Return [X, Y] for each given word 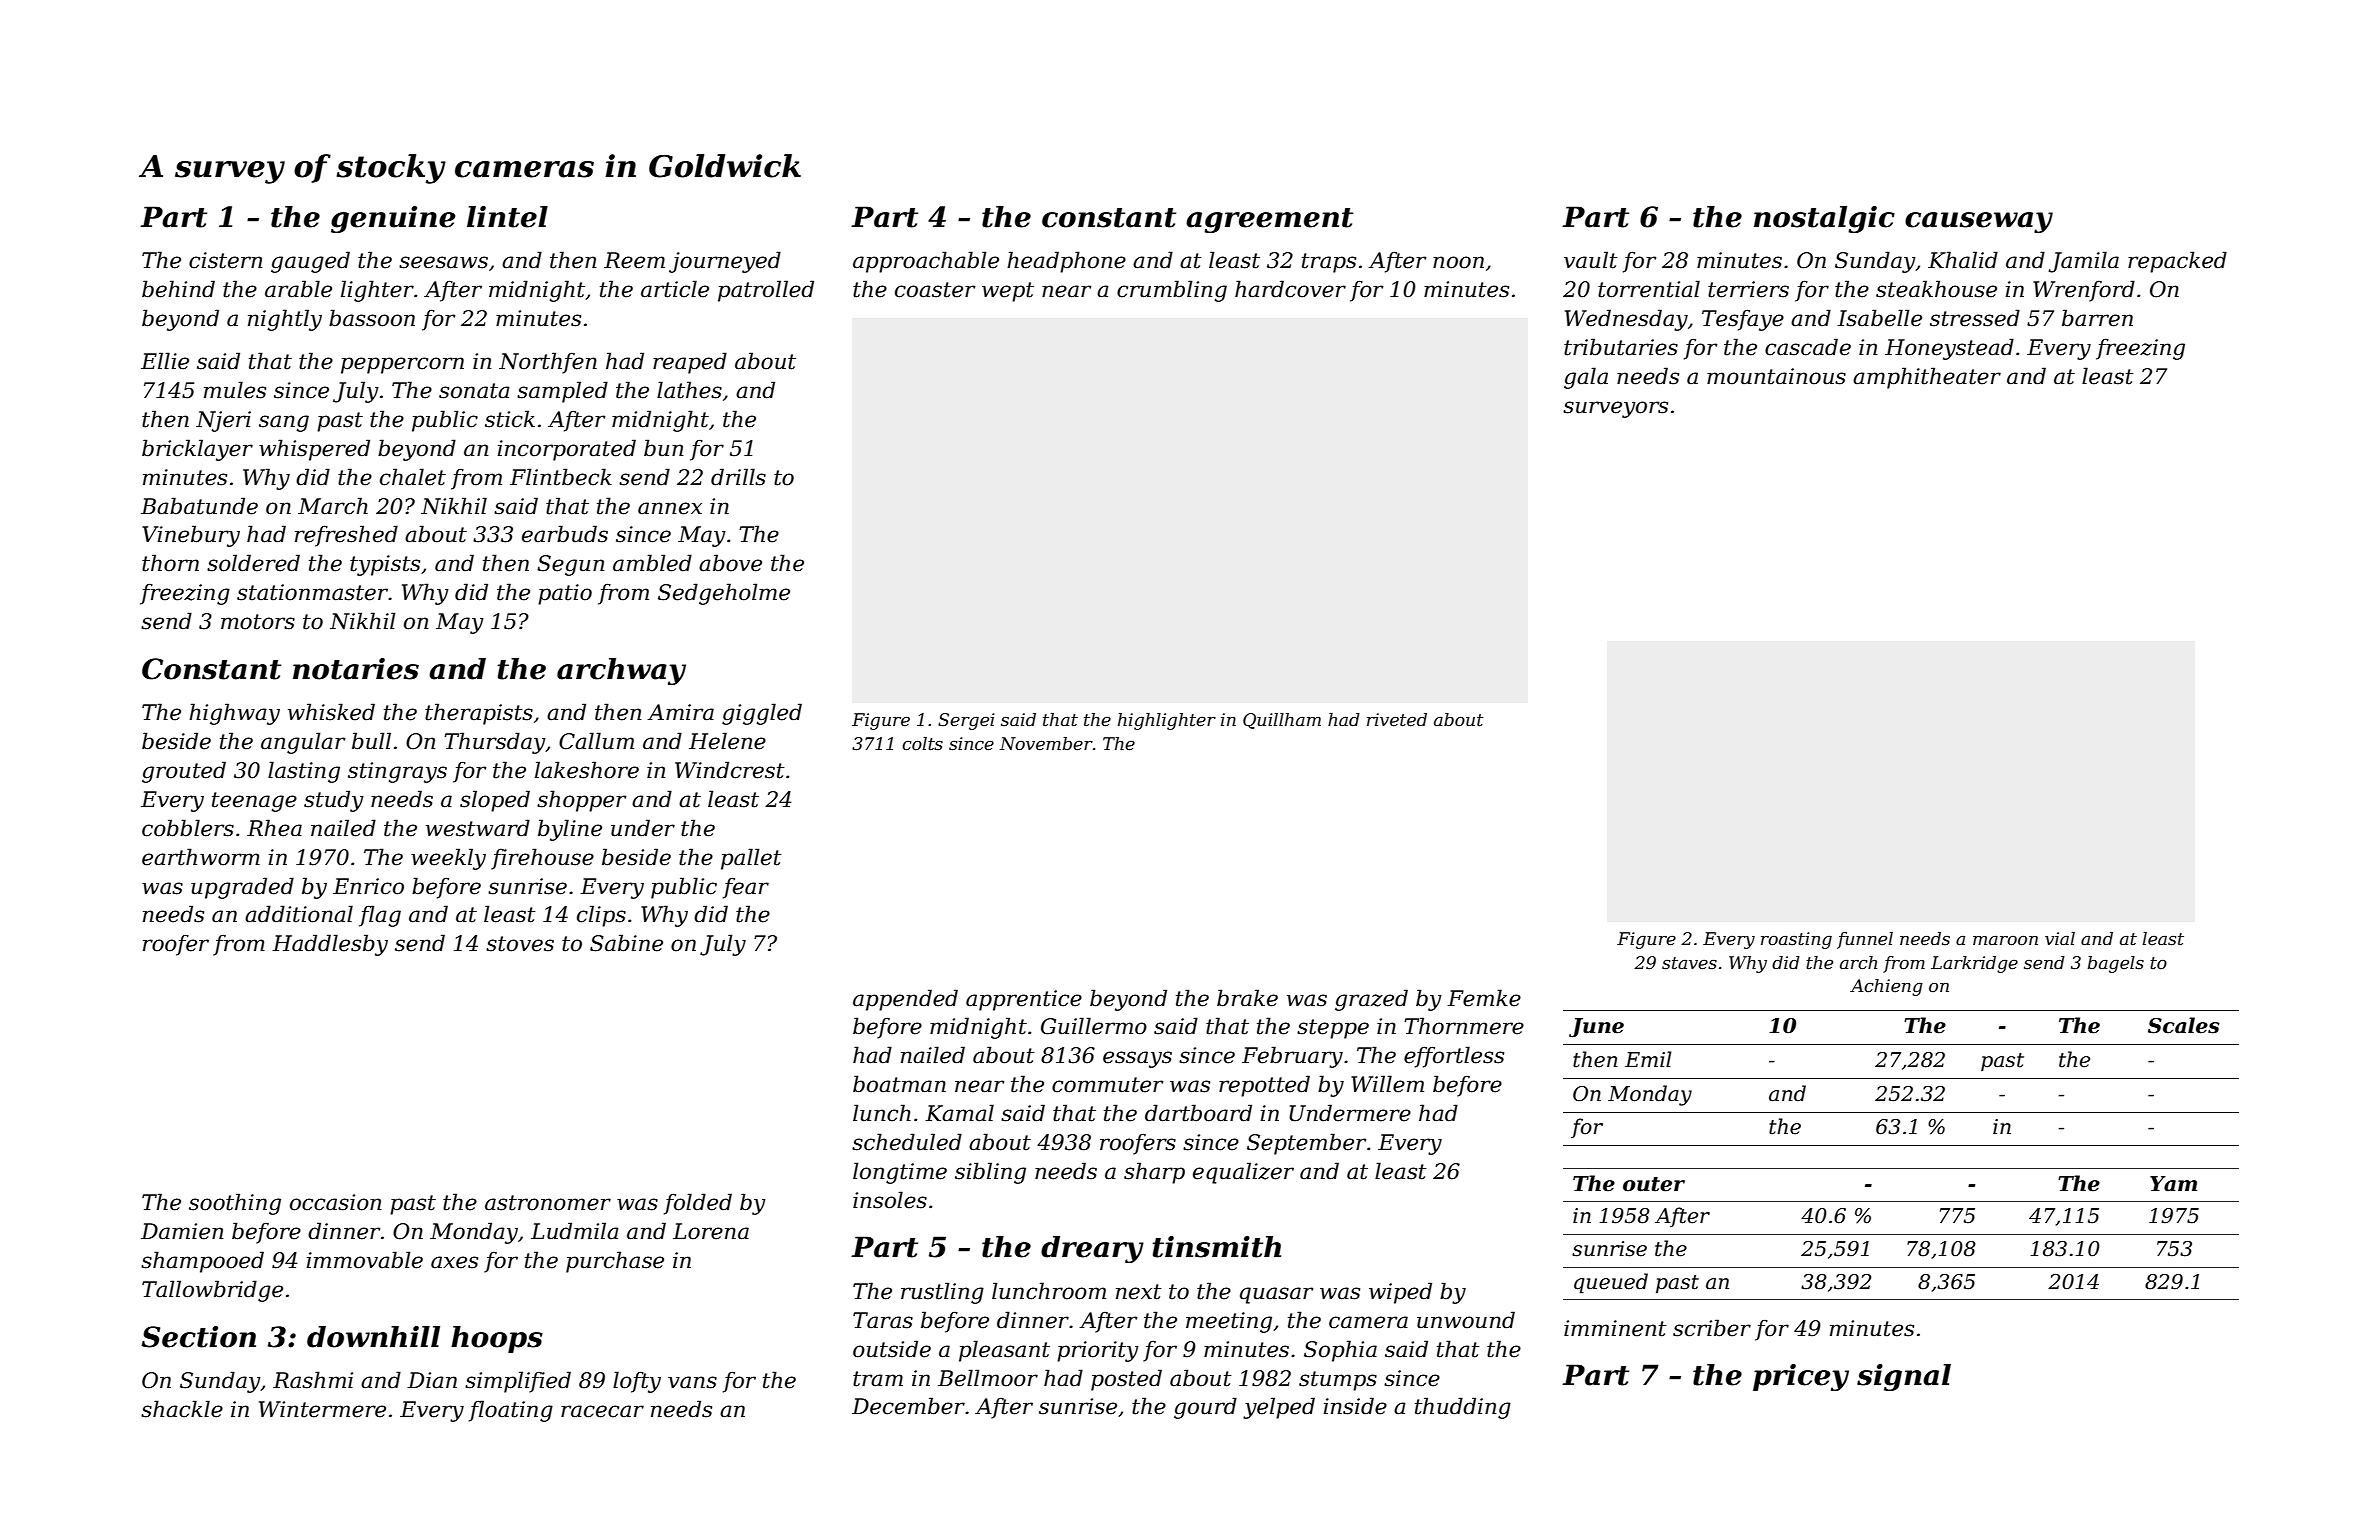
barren [2097, 318]
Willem [1387, 1084]
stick [510, 419]
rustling [942, 1293]
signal [1904, 1377]
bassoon [372, 318]
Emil [1648, 1059]
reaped [690, 363]
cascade [1808, 347]
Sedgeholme [724, 594]
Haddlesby [330, 945]
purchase [615, 1262]
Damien [182, 1231]
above [730, 563]
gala [1586, 378]
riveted [1397, 720]
